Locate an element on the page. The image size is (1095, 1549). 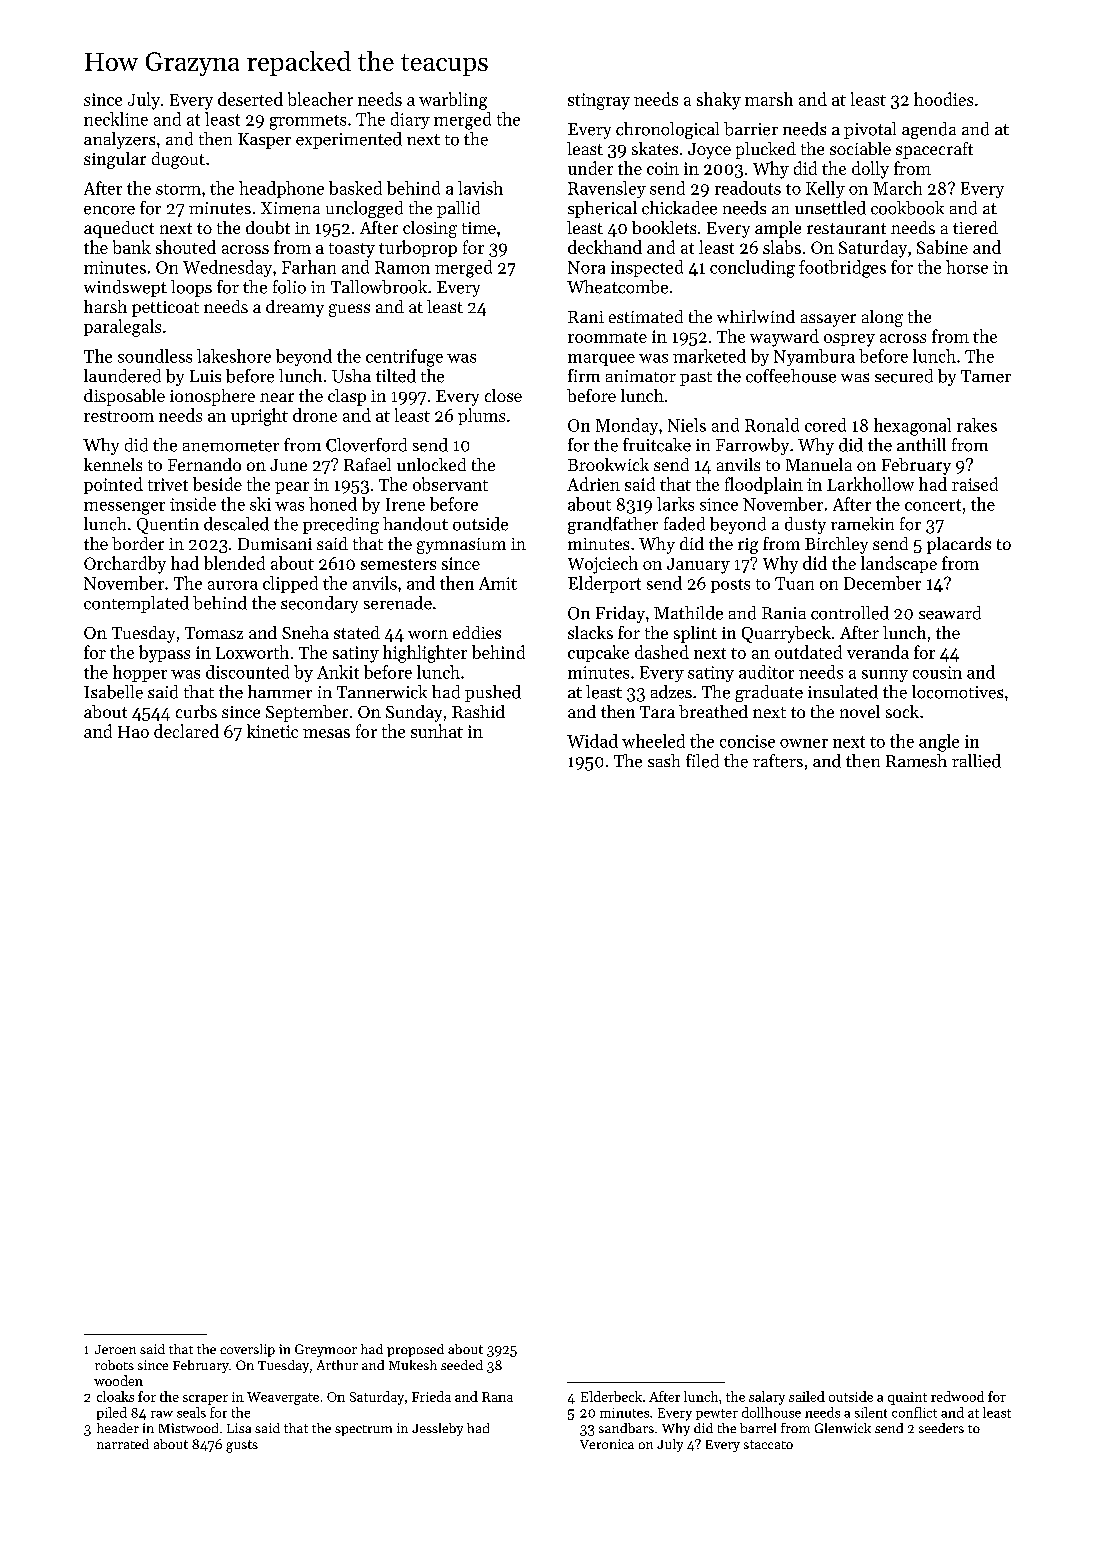
estimated is located at coordinates (646, 316).
